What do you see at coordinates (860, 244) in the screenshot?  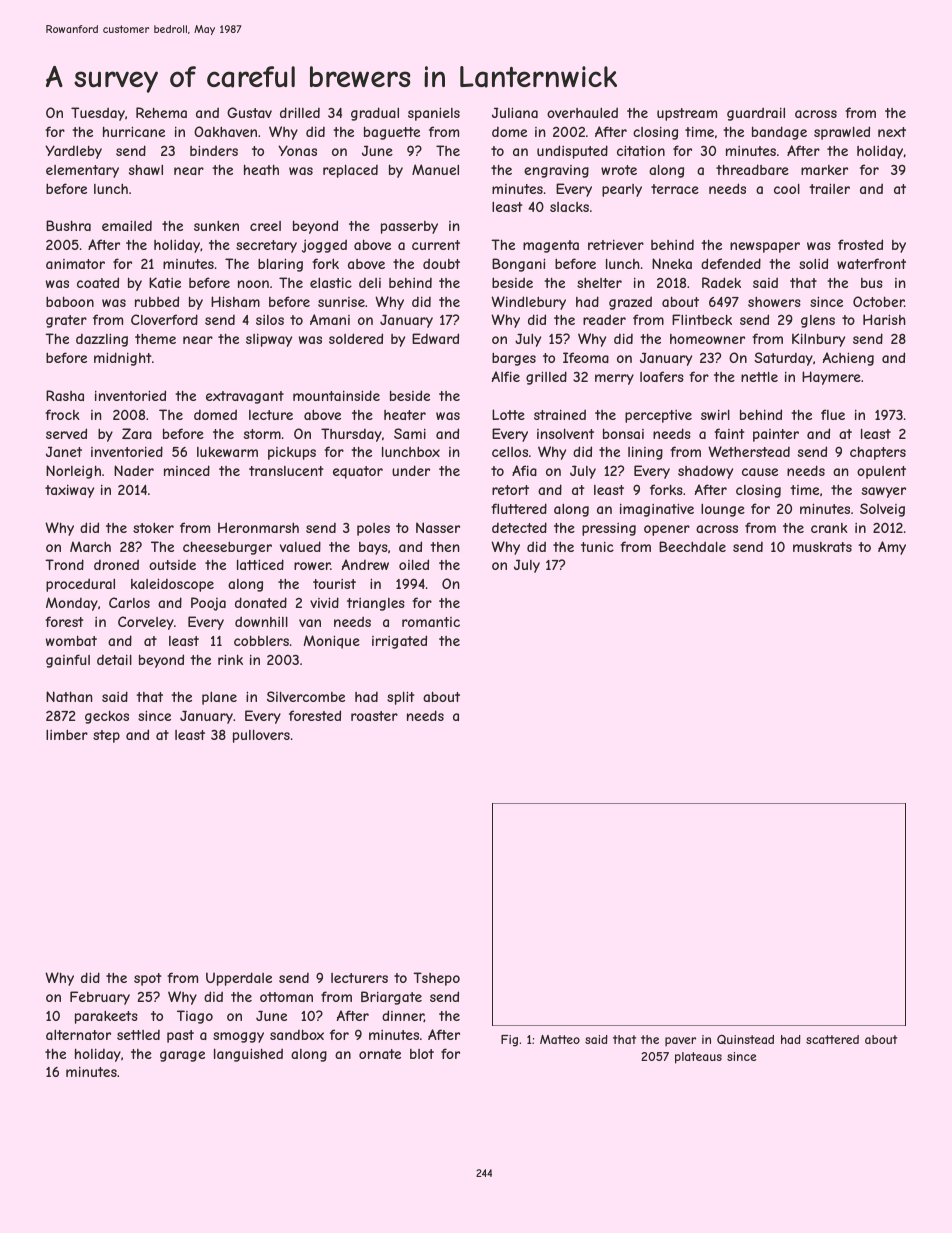 I see `frosted` at bounding box center [860, 244].
